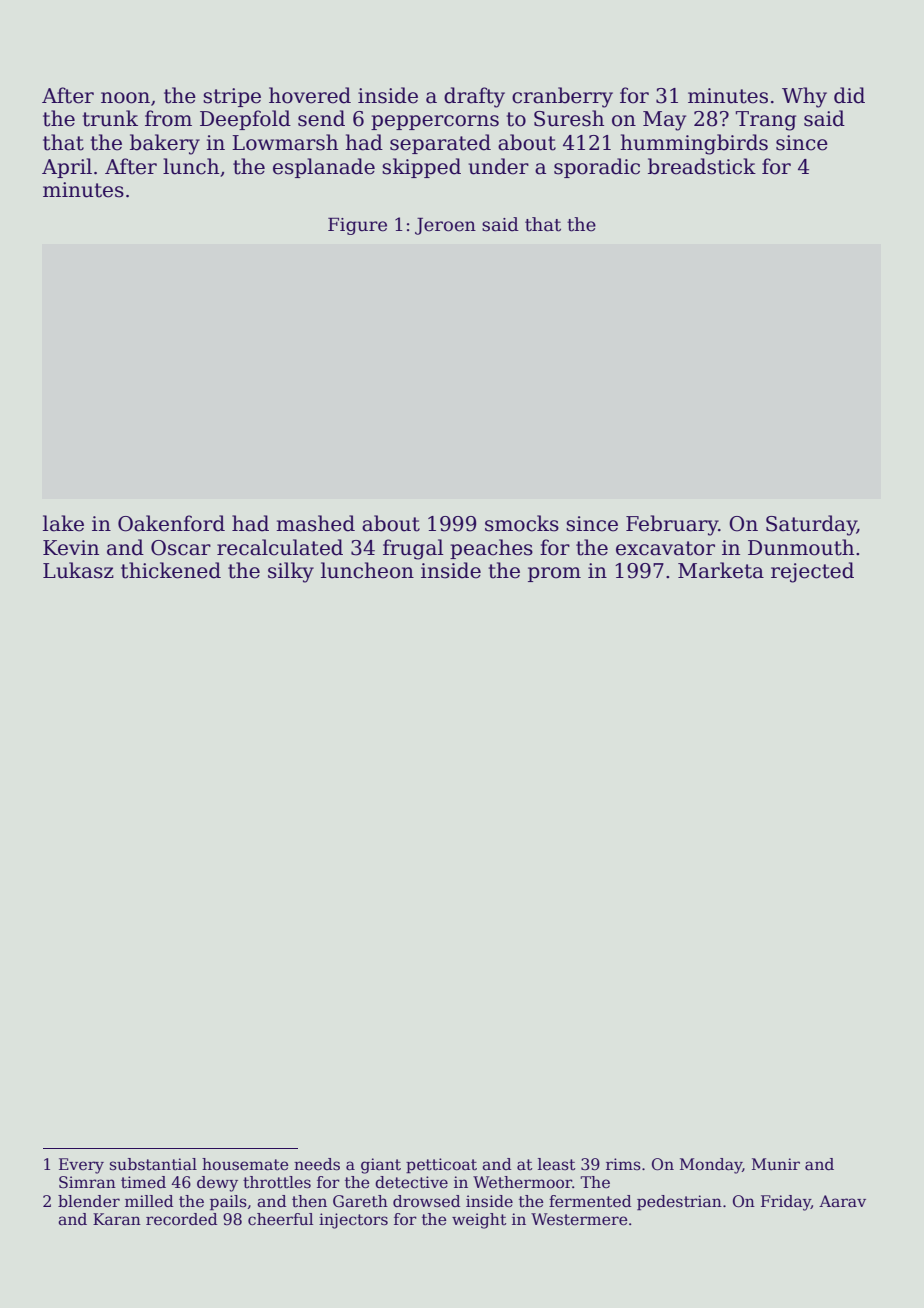 This screenshot has width=924, height=1308. What do you see at coordinates (711, 1166) in the screenshot?
I see `Monday` at bounding box center [711, 1166].
